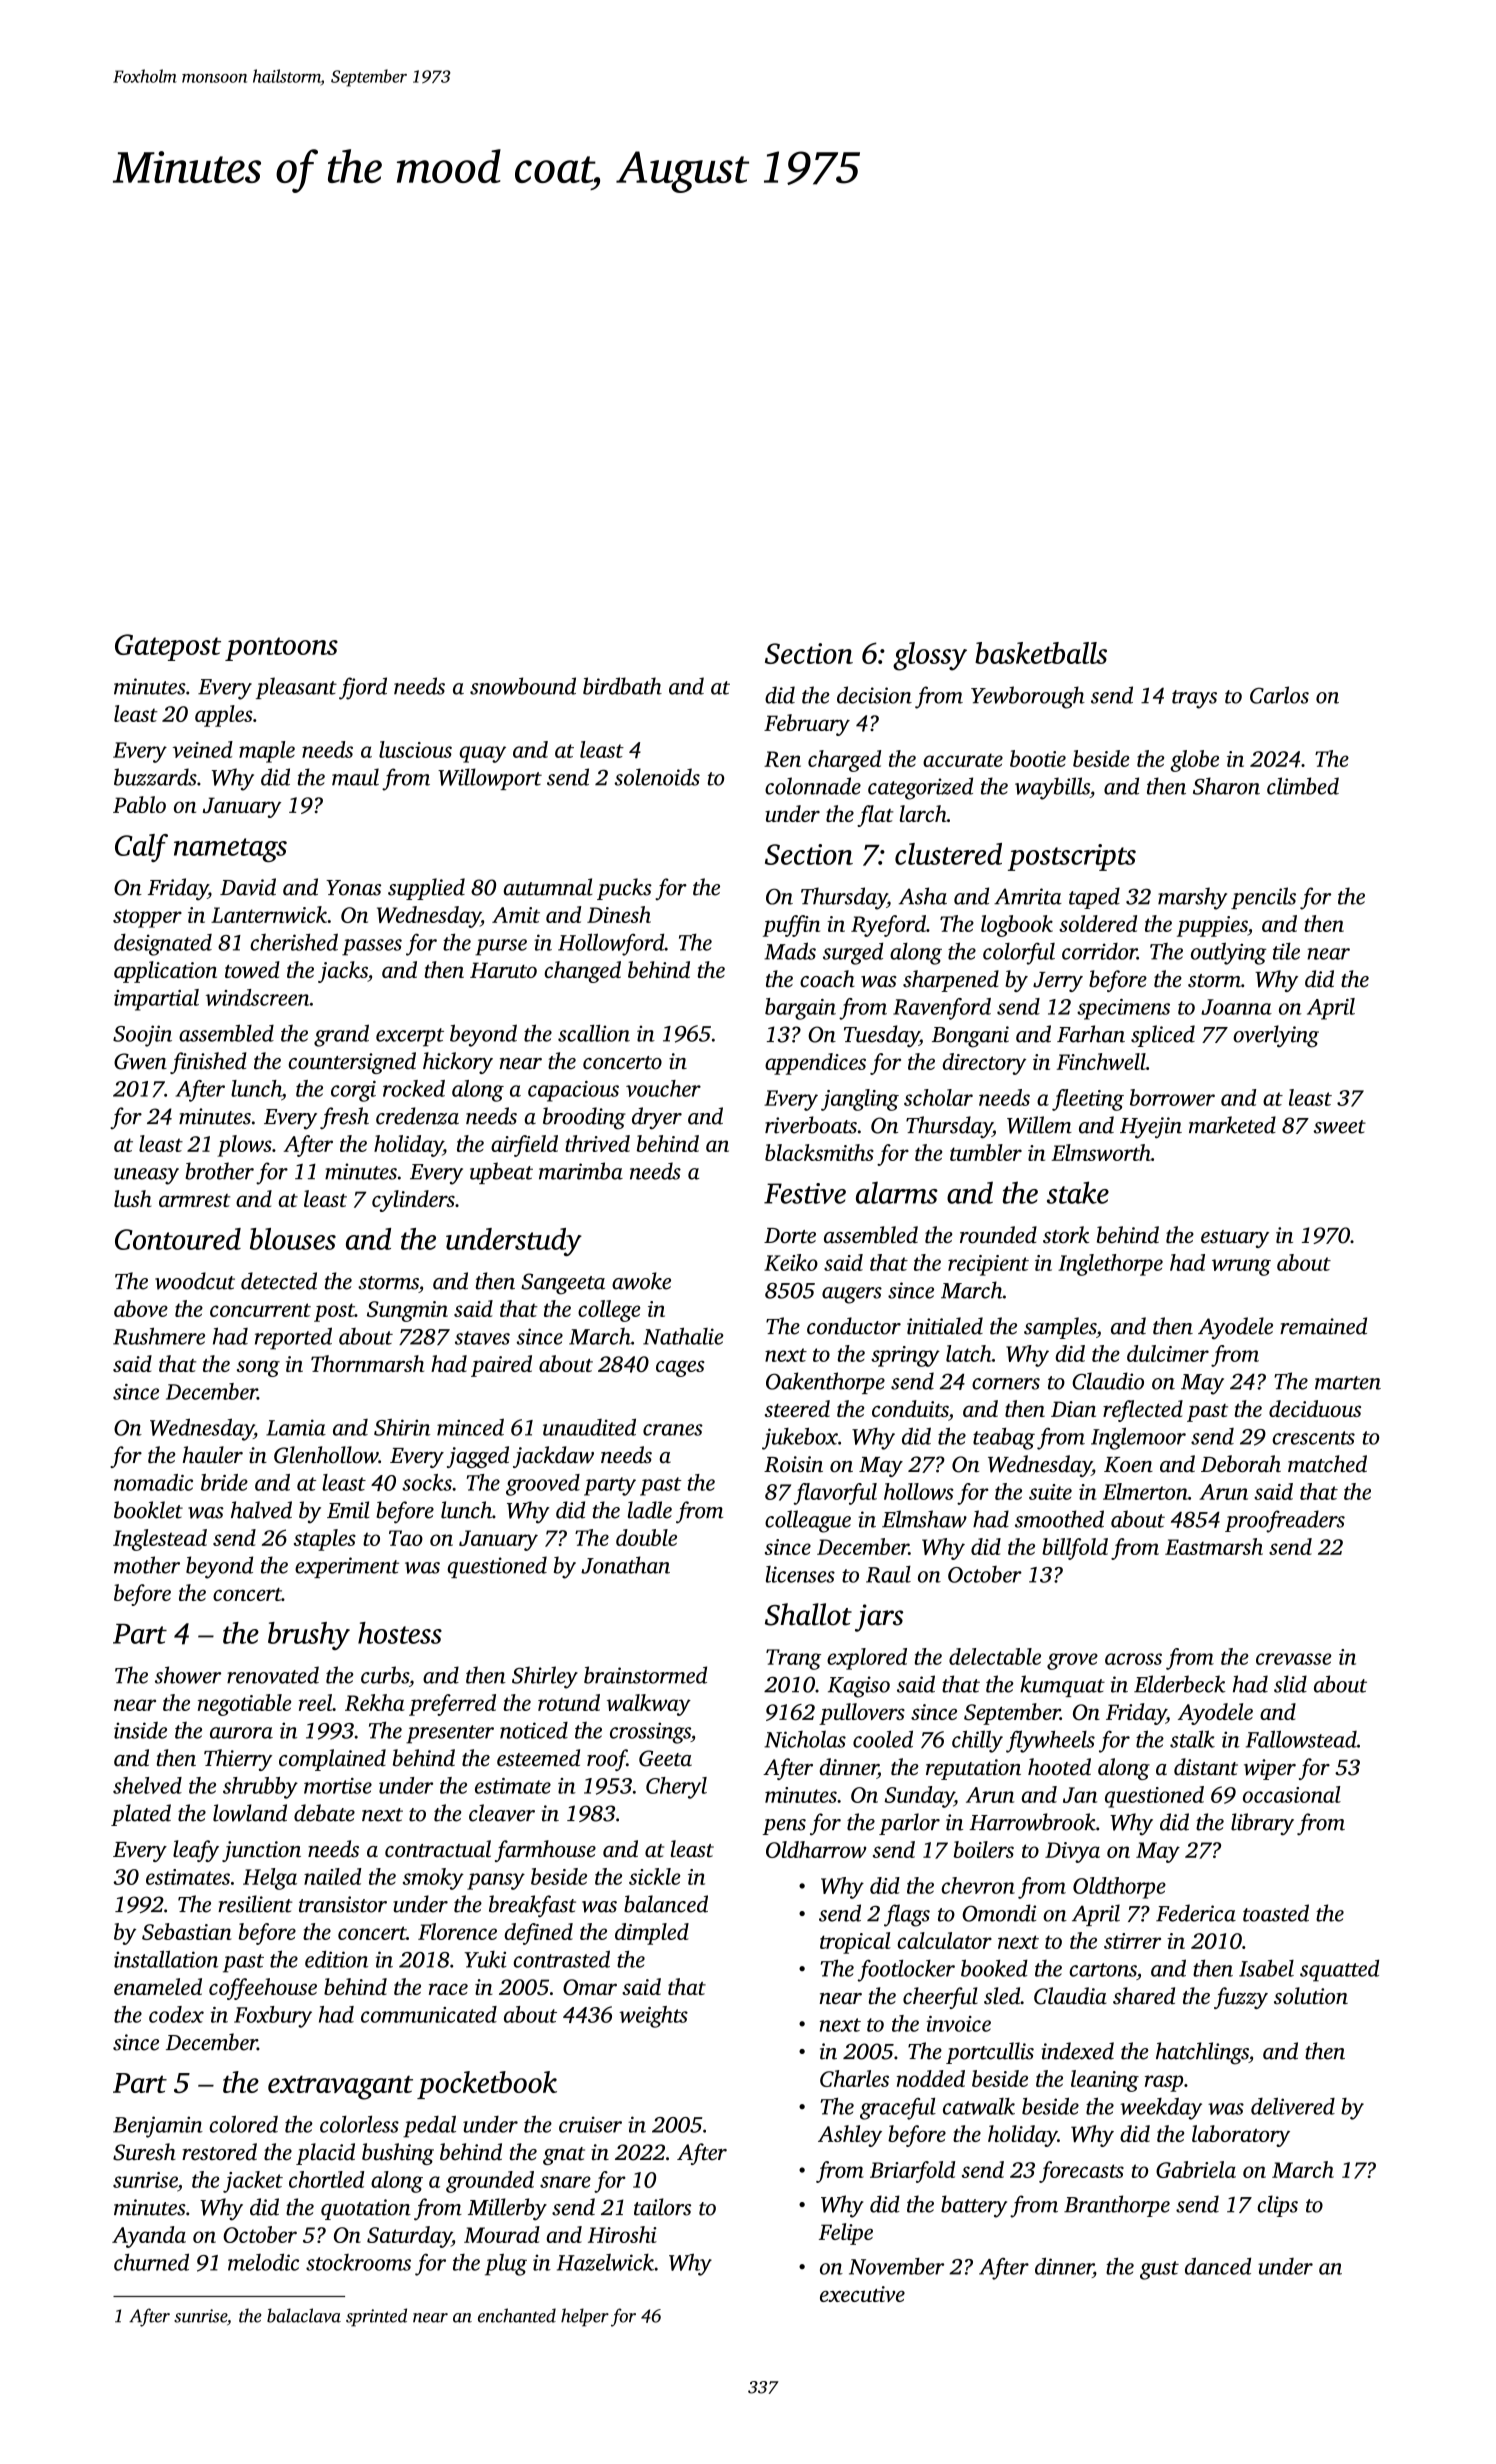 This image has height=2464, width=1496. Describe the element at coordinates (141, 1815) in the image. I see `plated` at that location.
